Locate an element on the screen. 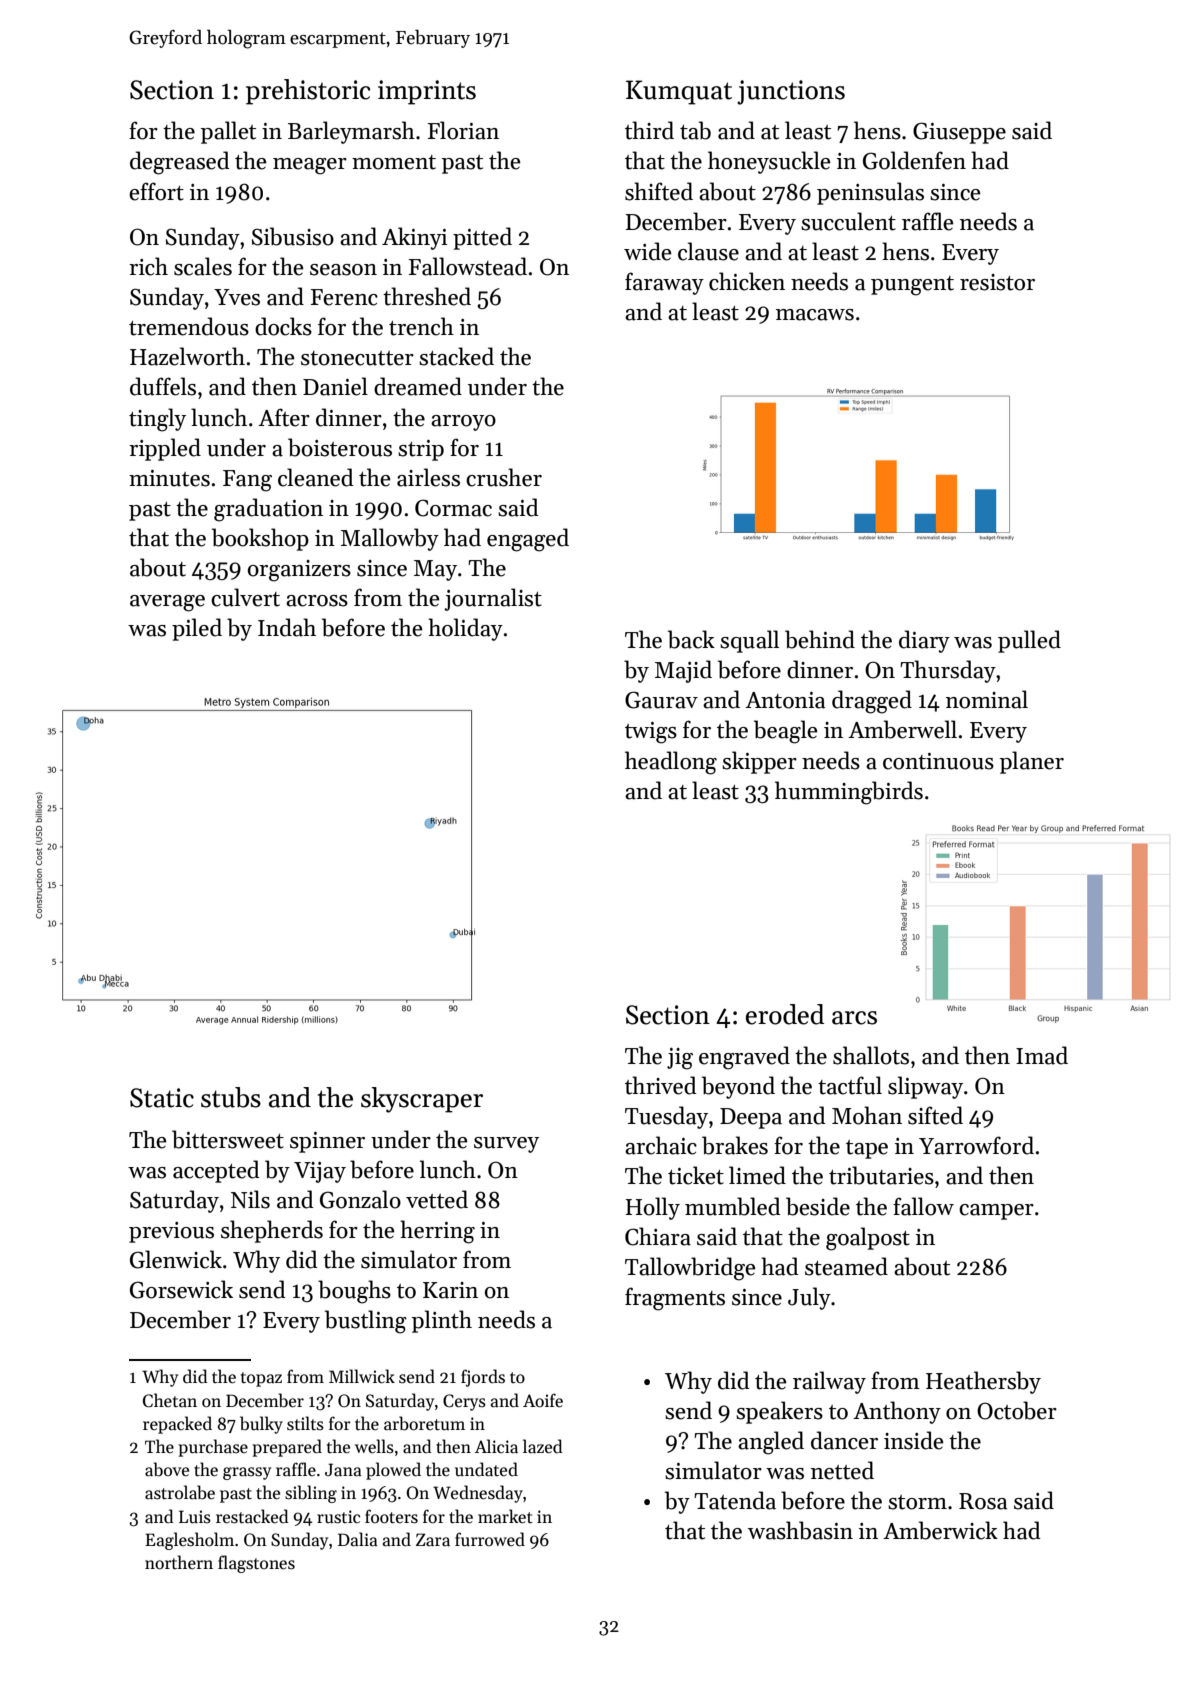 The width and height of the screenshot is (1198, 1695). flagstones is located at coordinates (256, 1564).
